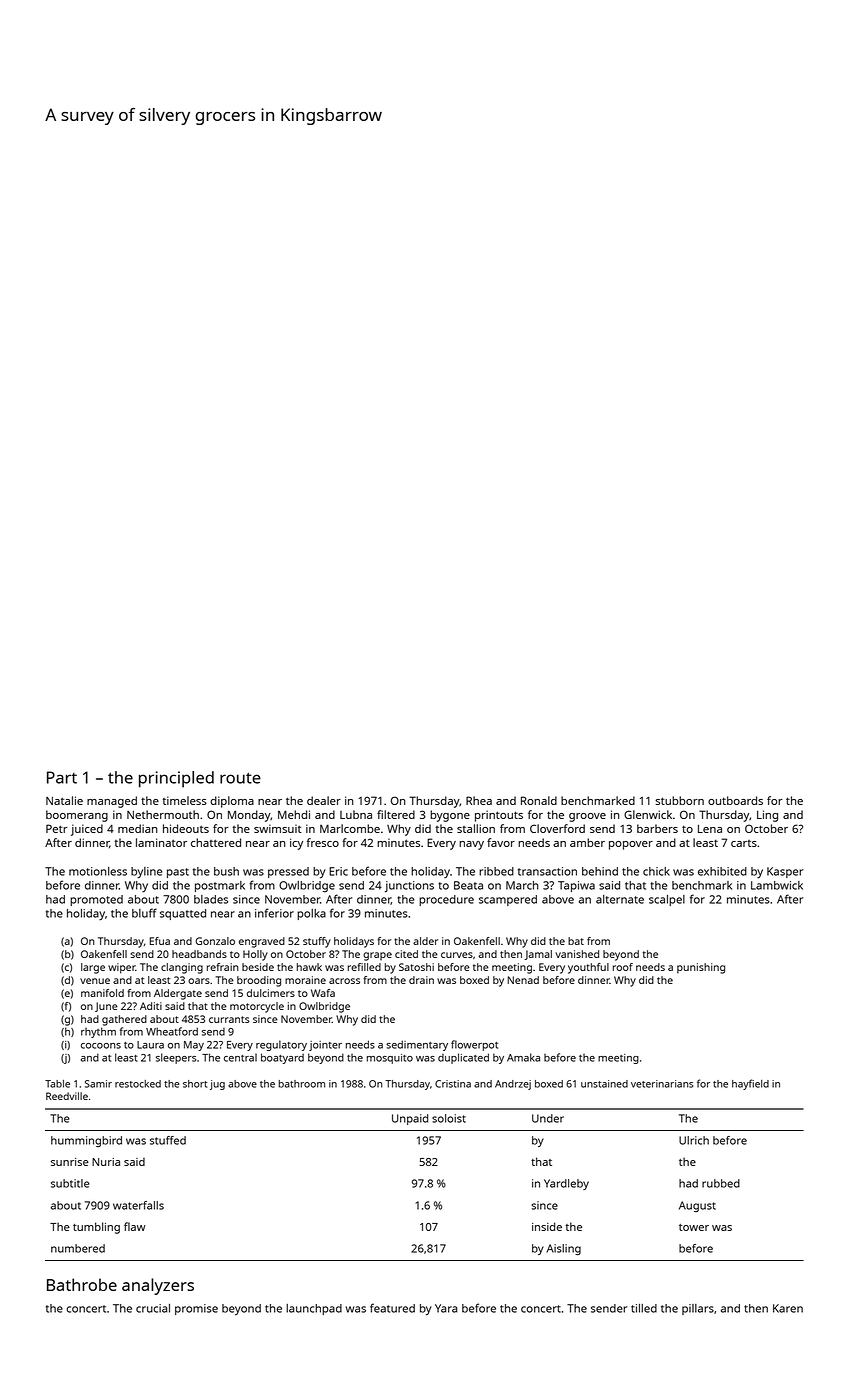  Describe the element at coordinates (735, 800) in the document. I see `outboards` at that location.
